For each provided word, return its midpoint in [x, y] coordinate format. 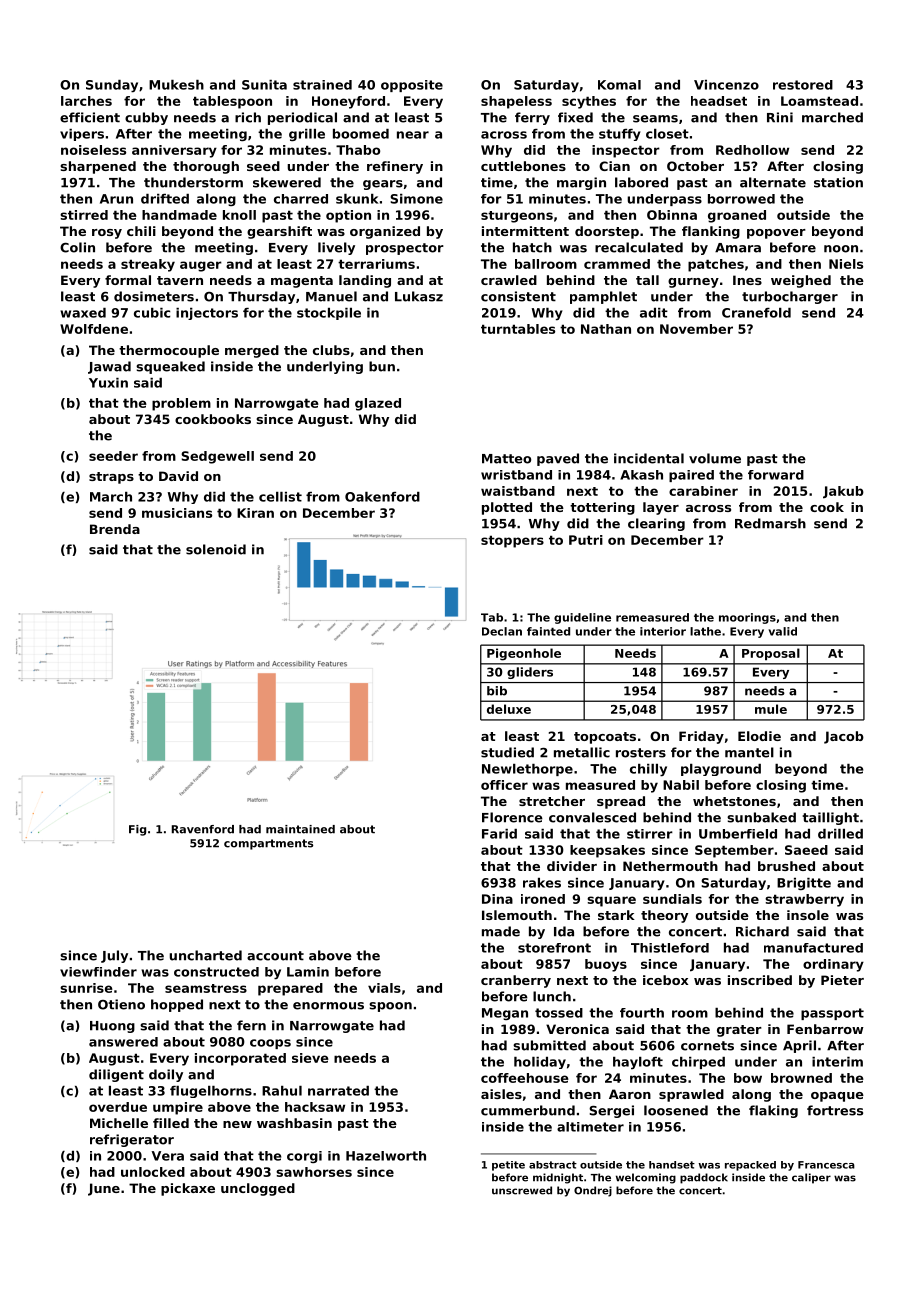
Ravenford [203, 829]
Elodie [759, 736]
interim [837, 1062]
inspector [626, 151]
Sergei [611, 1111]
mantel [749, 752]
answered [123, 1042]
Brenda [115, 529]
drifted [165, 199]
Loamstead [819, 101]
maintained [300, 829]
